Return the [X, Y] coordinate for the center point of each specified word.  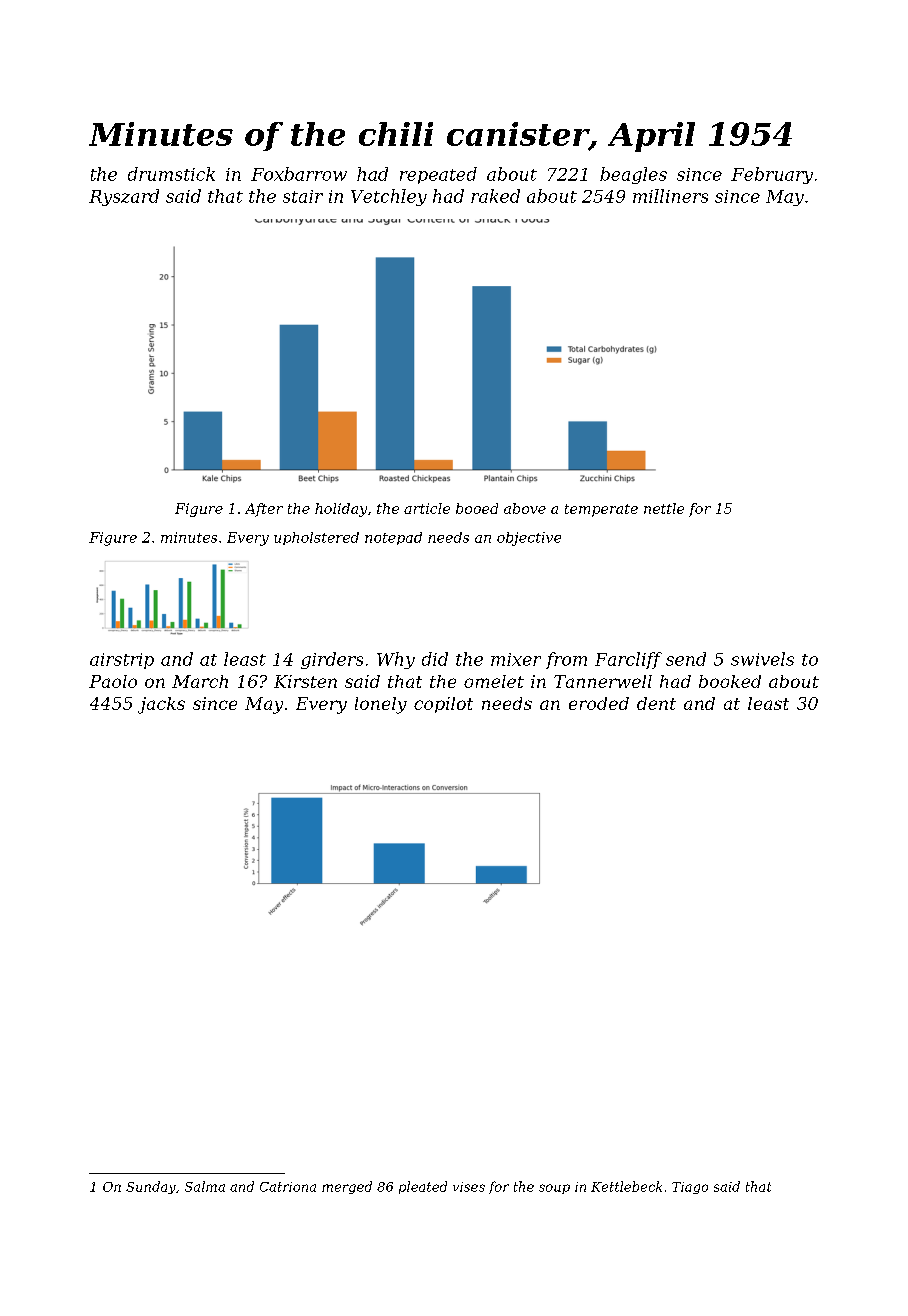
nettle [664, 508]
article [427, 508]
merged [347, 1187]
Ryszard [124, 197]
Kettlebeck [626, 1186]
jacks [161, 705]
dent [656, 703]
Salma [205, 1186]
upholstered [316, 538]
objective [529, 539]
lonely [381, 705]
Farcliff [628, 660]
